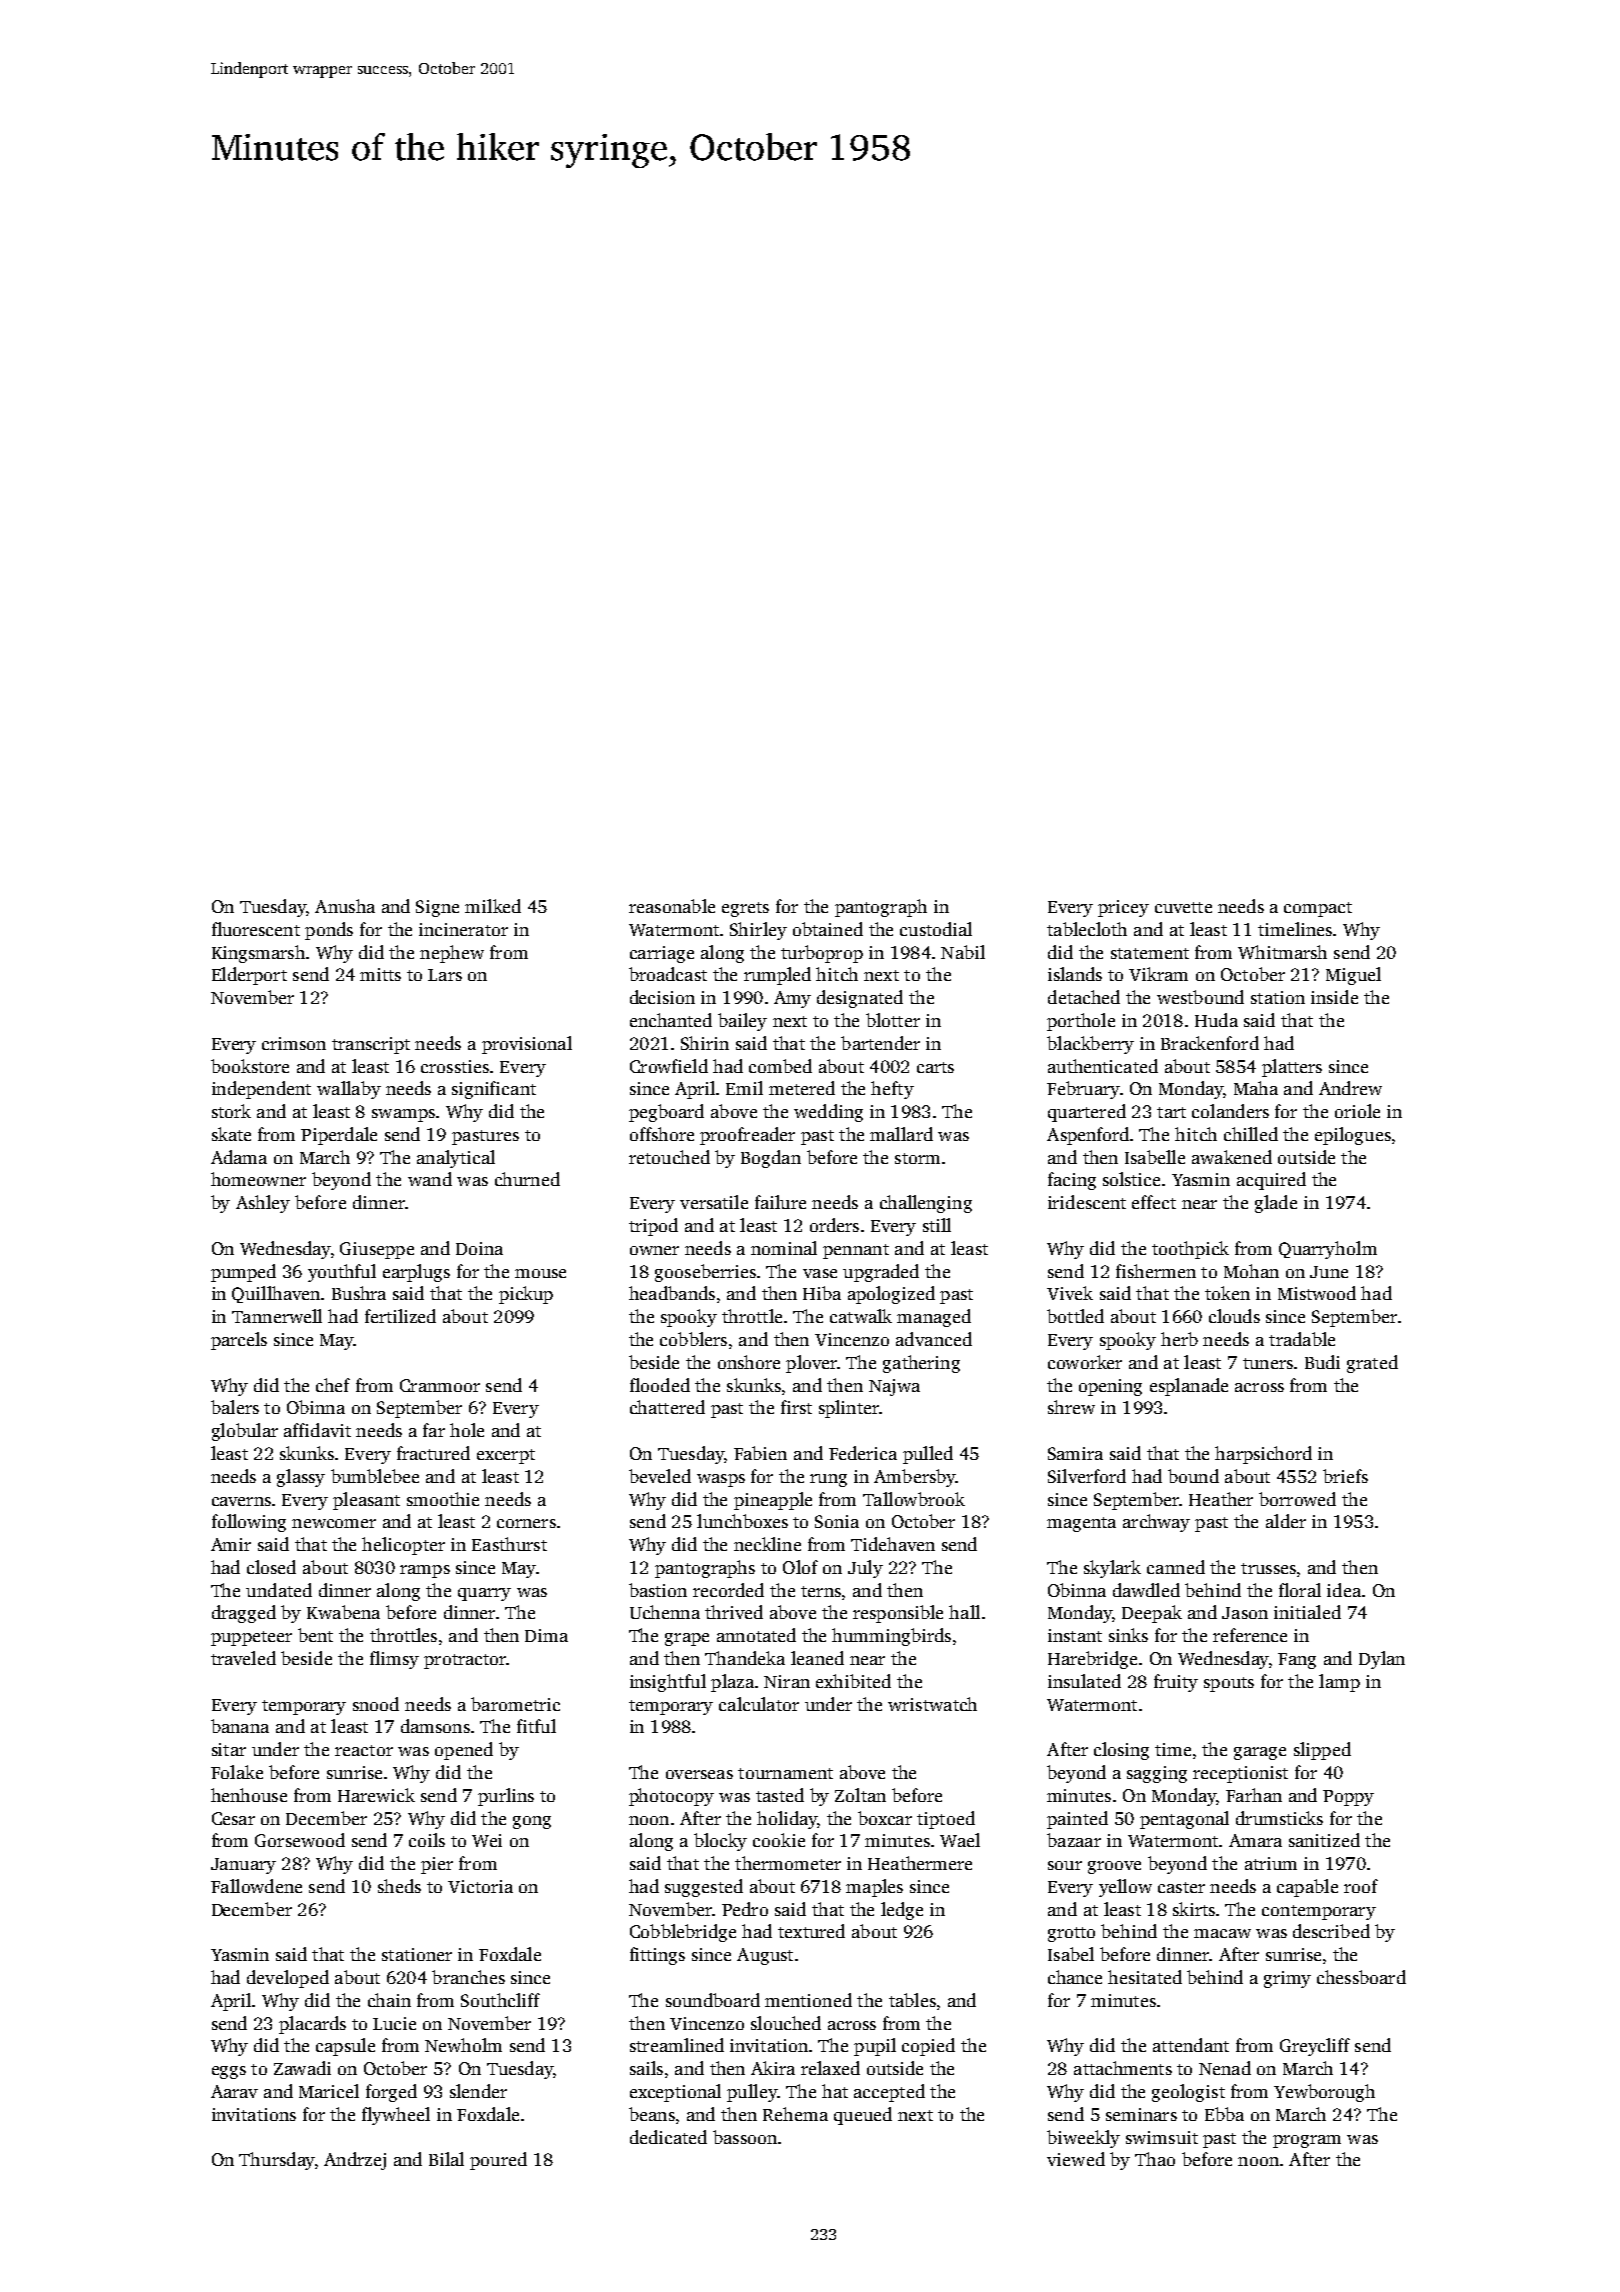 Image resolution: width=1620 pixels, height=2292 pixels. What do you see at coordinates (1123, 2068) in the image?
I see `attachments` at bounding box center [1123, 2068].
